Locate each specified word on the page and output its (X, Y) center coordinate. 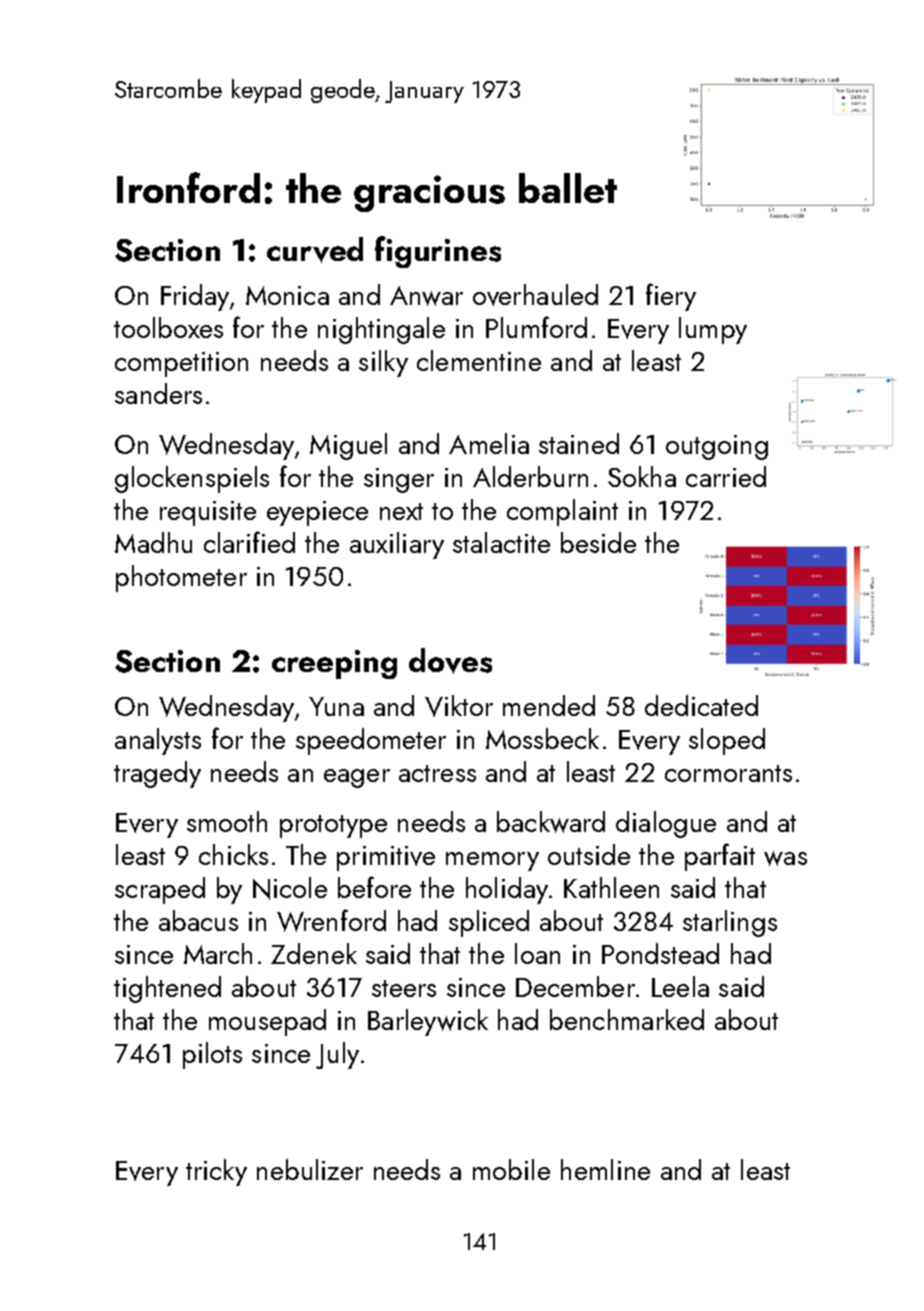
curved (315, 250)
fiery (671, 297)
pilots (212, 1055)
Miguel (348, 446)
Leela (680, 986)
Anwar (426, 296)
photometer (181, 578)
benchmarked (627, 1019)
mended (549, 705)
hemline (605, 1169)
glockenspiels (192, 479)
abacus (198, 920)
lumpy (713, 330)
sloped (727, 741)
